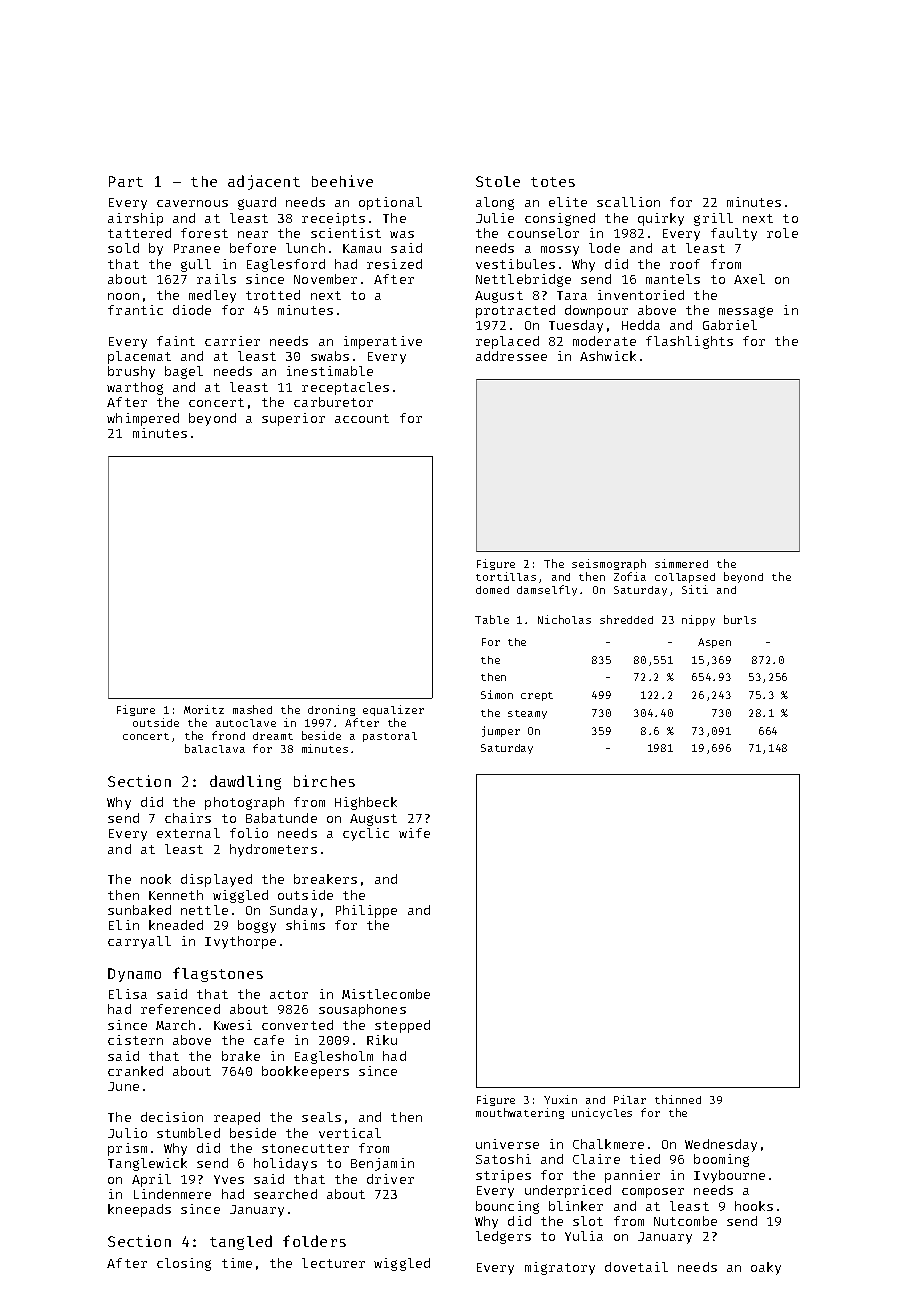 Image resolution: width=908 pixels, height=1316 pixels. Describe the element at coordinates (264, 182) in the screenshot. I see `adjacent` at that location.
